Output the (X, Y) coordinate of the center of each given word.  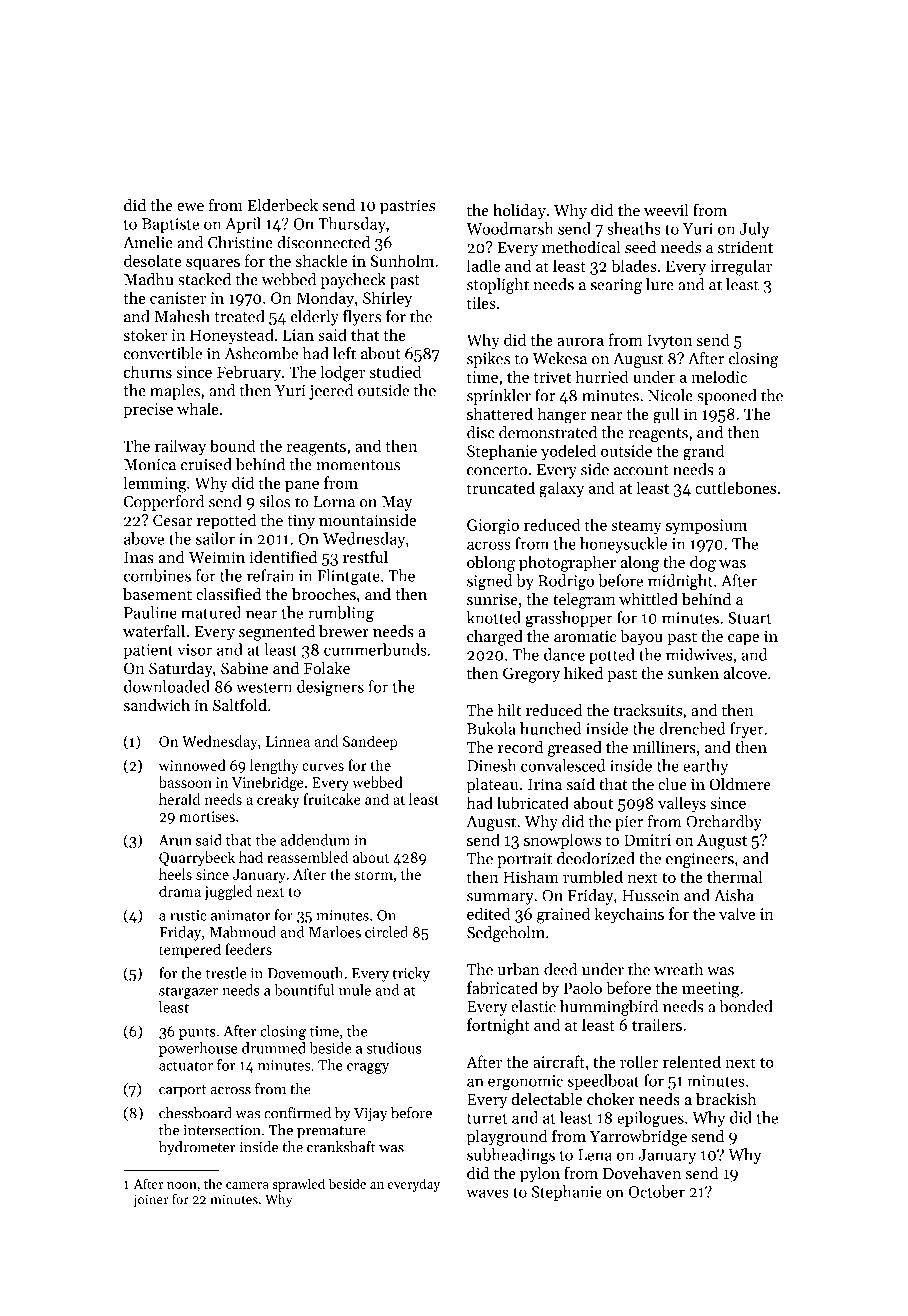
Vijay (371, 1115)
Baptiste (170, 225)
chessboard (195, 1113)
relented (692, 1061)
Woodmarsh (510, 228)
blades (634, 265)
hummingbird (609, 1008)
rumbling (341, 614)
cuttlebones (735, 487)
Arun (175, 840)
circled (386, 932)
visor (195, 650)
